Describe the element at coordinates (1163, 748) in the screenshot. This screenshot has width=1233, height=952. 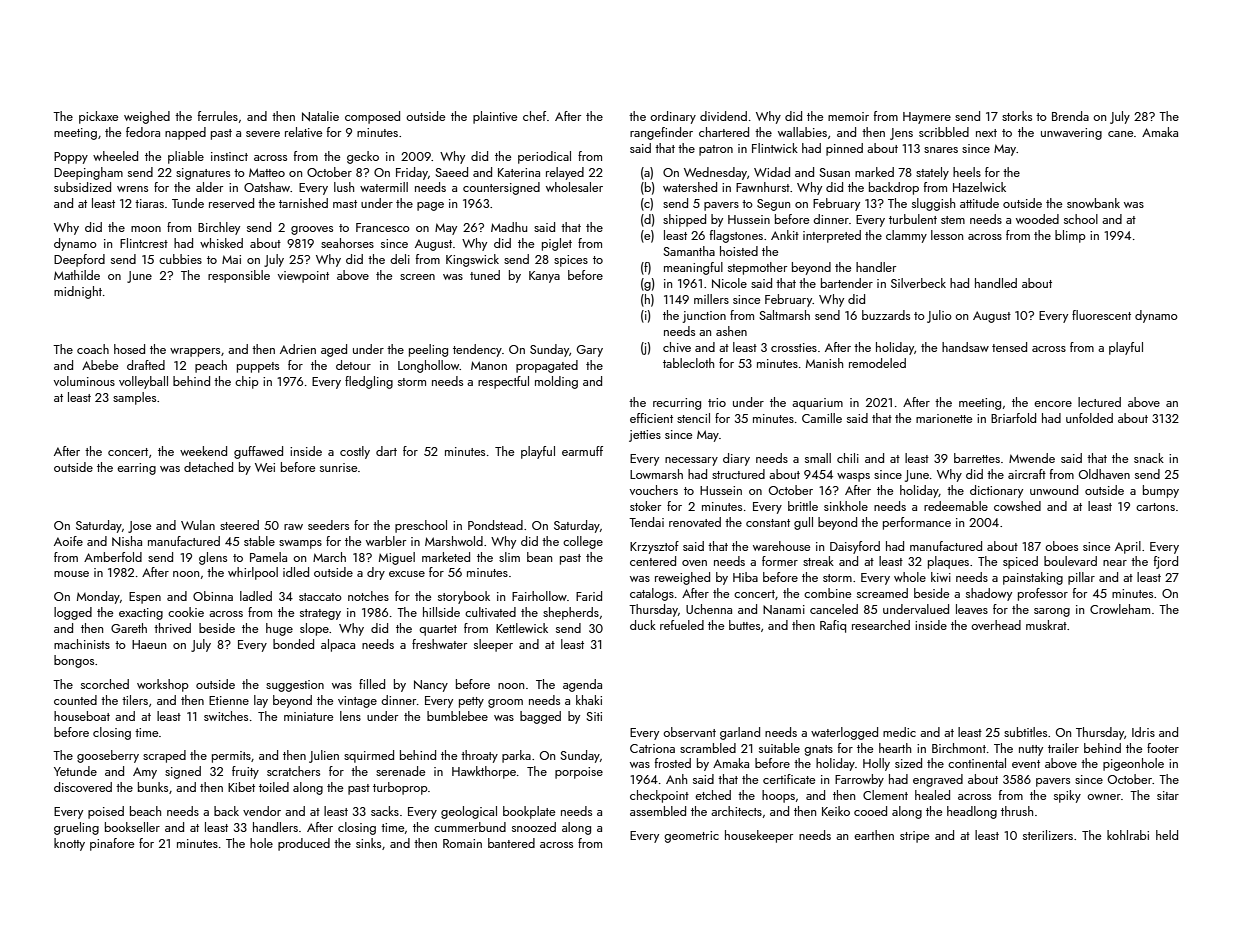
I see `footer` at that location.
